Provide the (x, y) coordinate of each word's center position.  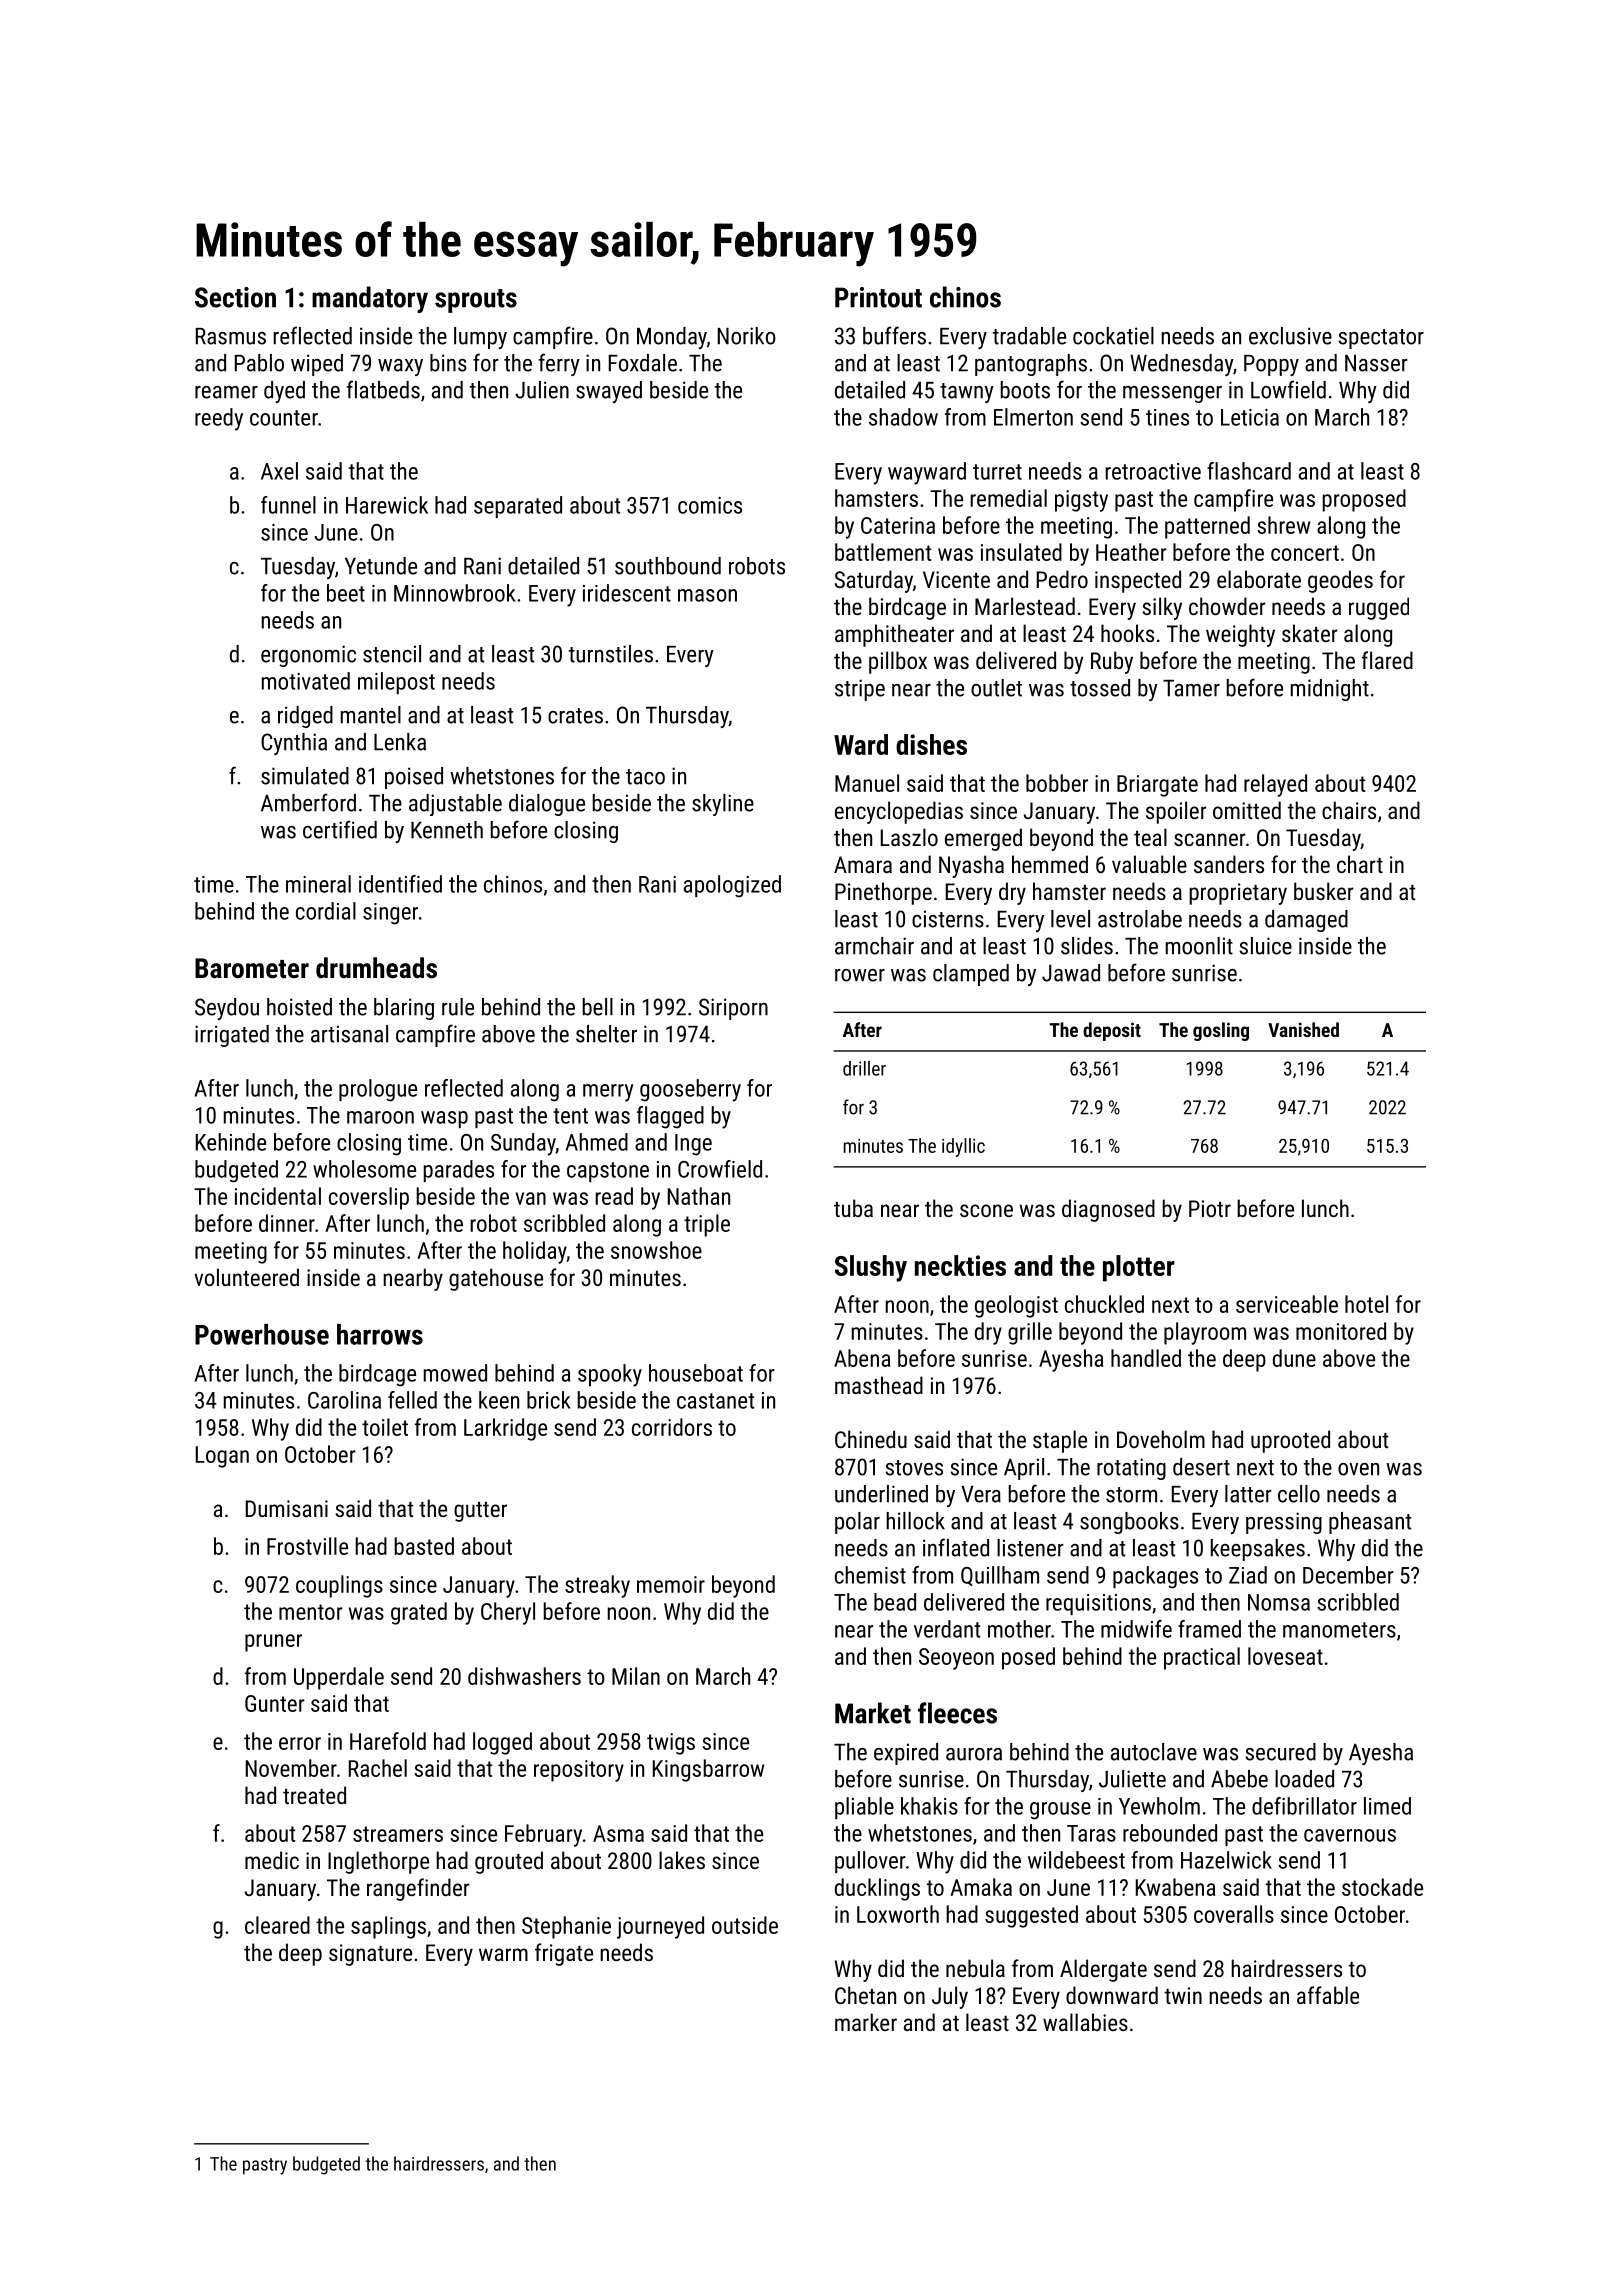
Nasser (1376, 363)
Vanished (1303, 1029)
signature (370, 1955)
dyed (284, 392)
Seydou (227, 1009)
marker (866, 2022)
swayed (609, 392)
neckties (960, 1265)
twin (1183, 1995)
